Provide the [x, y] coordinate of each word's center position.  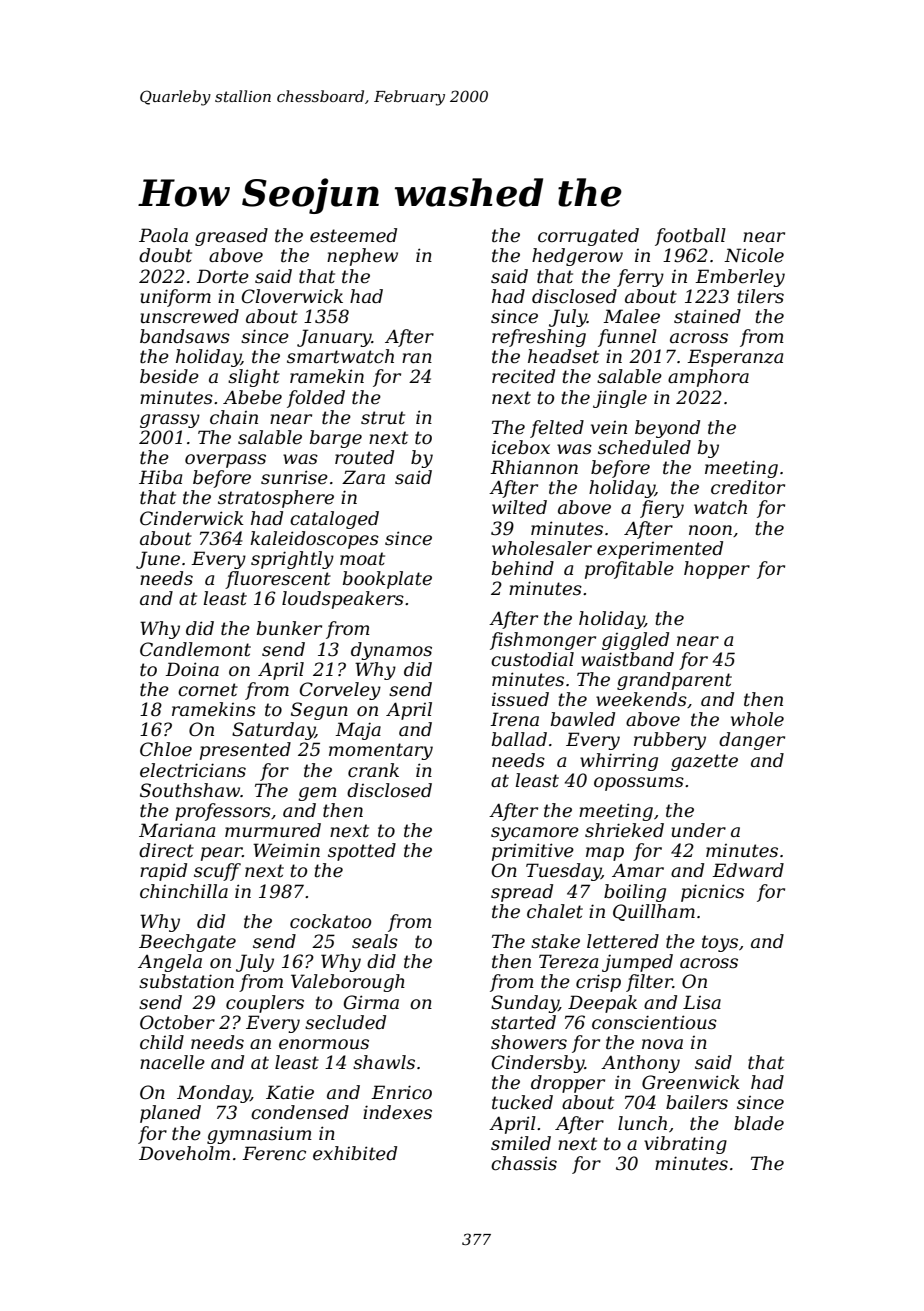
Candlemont [195, 649]
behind [523, 568]
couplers [265, 1004]
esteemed [353, 235]
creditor [748, 487]
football [690, 237]
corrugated [588, 237]
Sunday [525, 1004]
